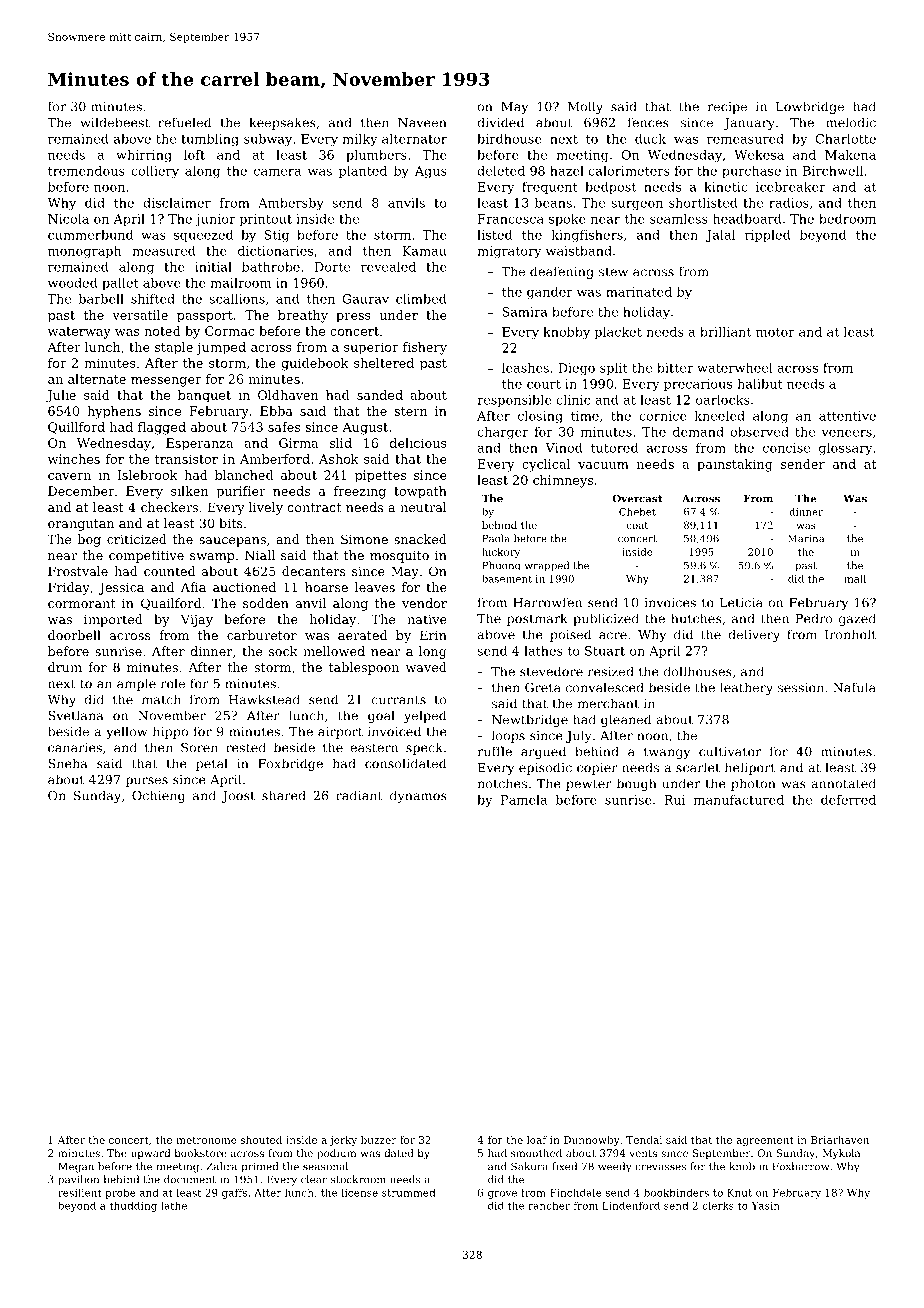 This screenshot has width=924, height=1308. What do you see at coordinates (810, 107) in the screenshot?
I see `Lowbridge` at bounding box center [810, 107].
